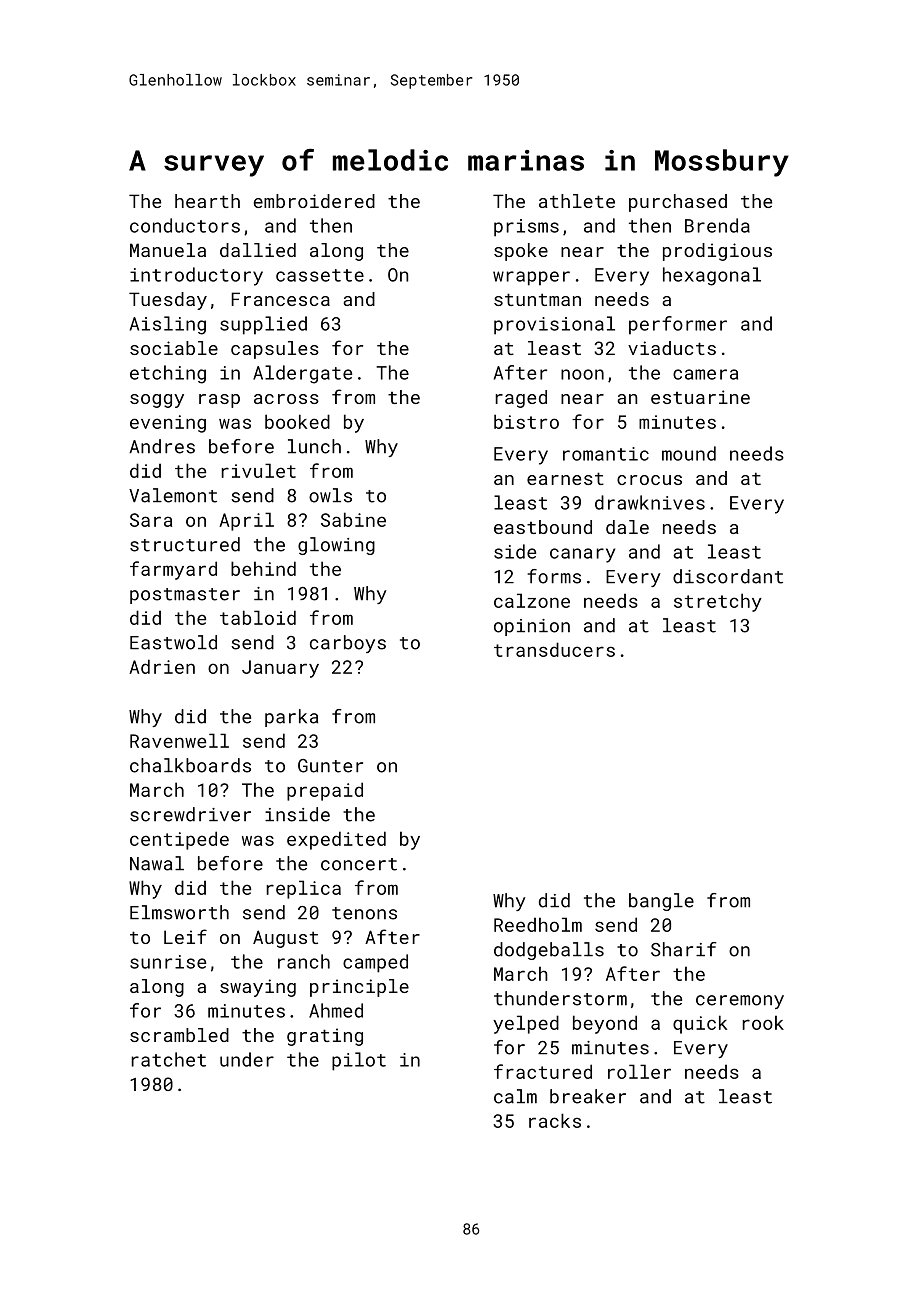  Describe the element at coordinates (162, 666) in the screenshot. I see `Adrien` at that location.
